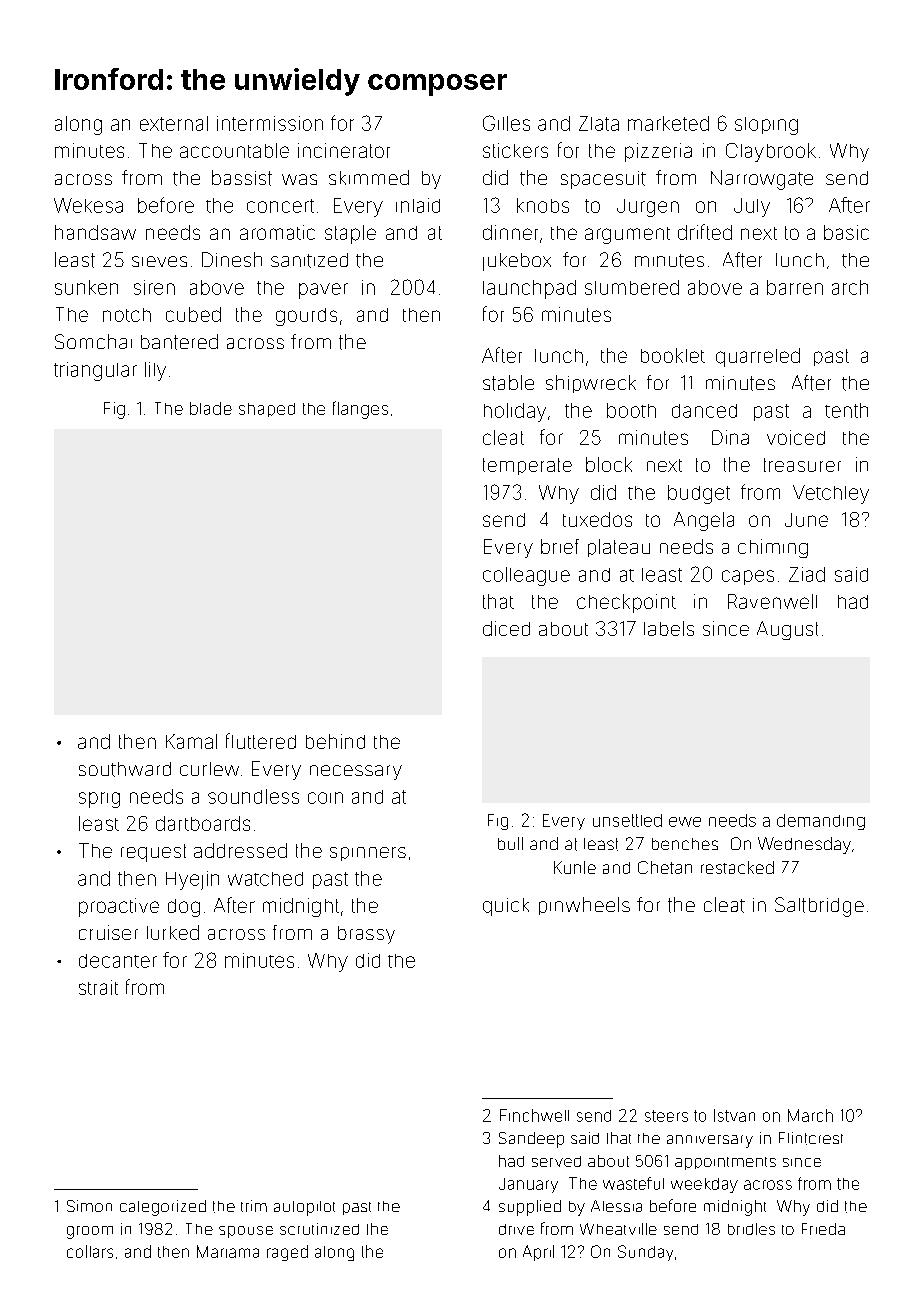 This page has height=1314, width=924. Describe the element at coordinates (584, 906) in the page. I see `pinwheels` at that location.
